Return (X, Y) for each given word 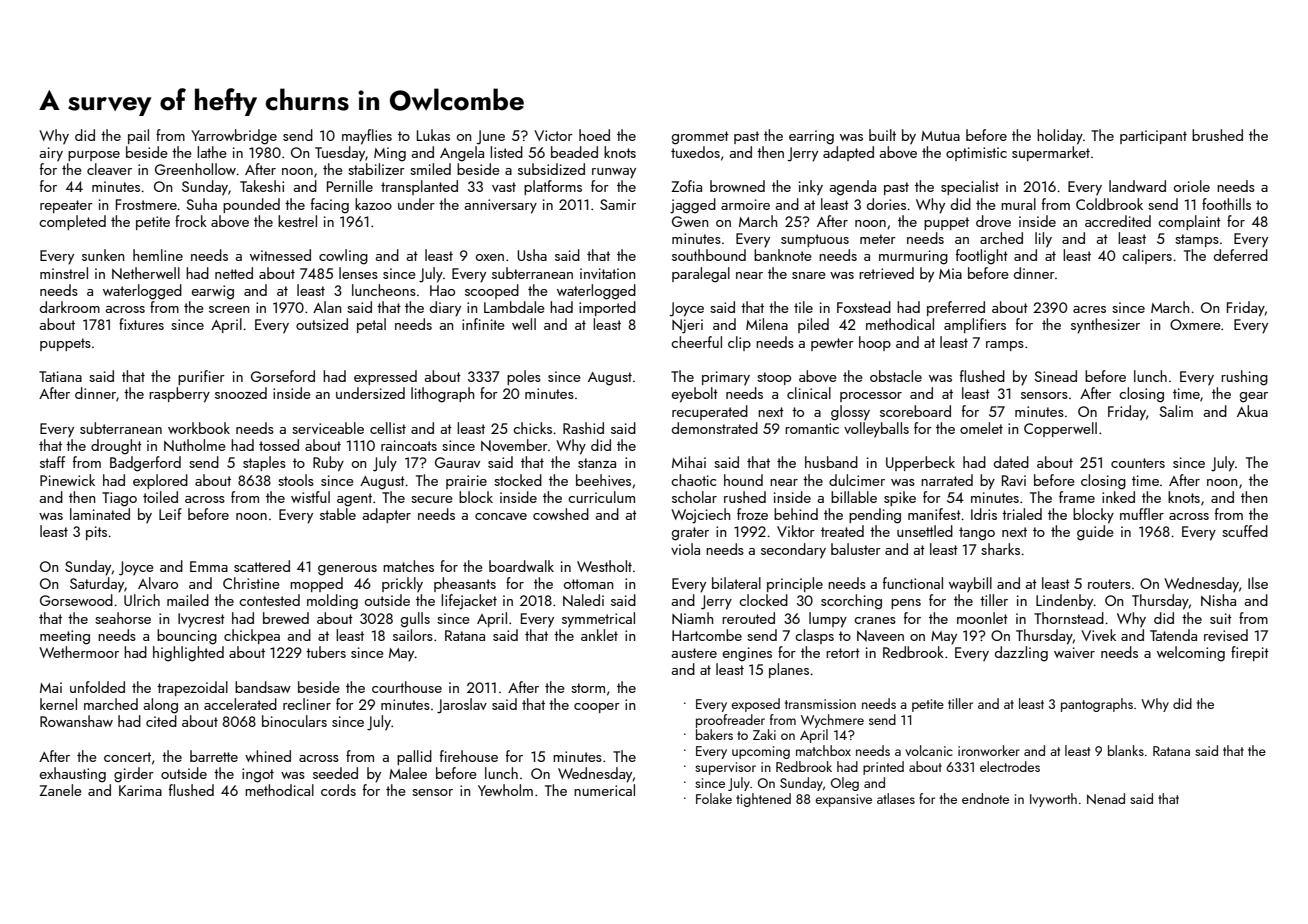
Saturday (97, 585)
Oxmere (1195, 324)
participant (1153, 137)
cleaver (109, 169)
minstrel (64, 273)
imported (607, 308)
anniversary (500, 206)
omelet (981, 428)
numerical (604, 790)
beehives (603, 480)
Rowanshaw (76, 721)
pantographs (1097, 705)
